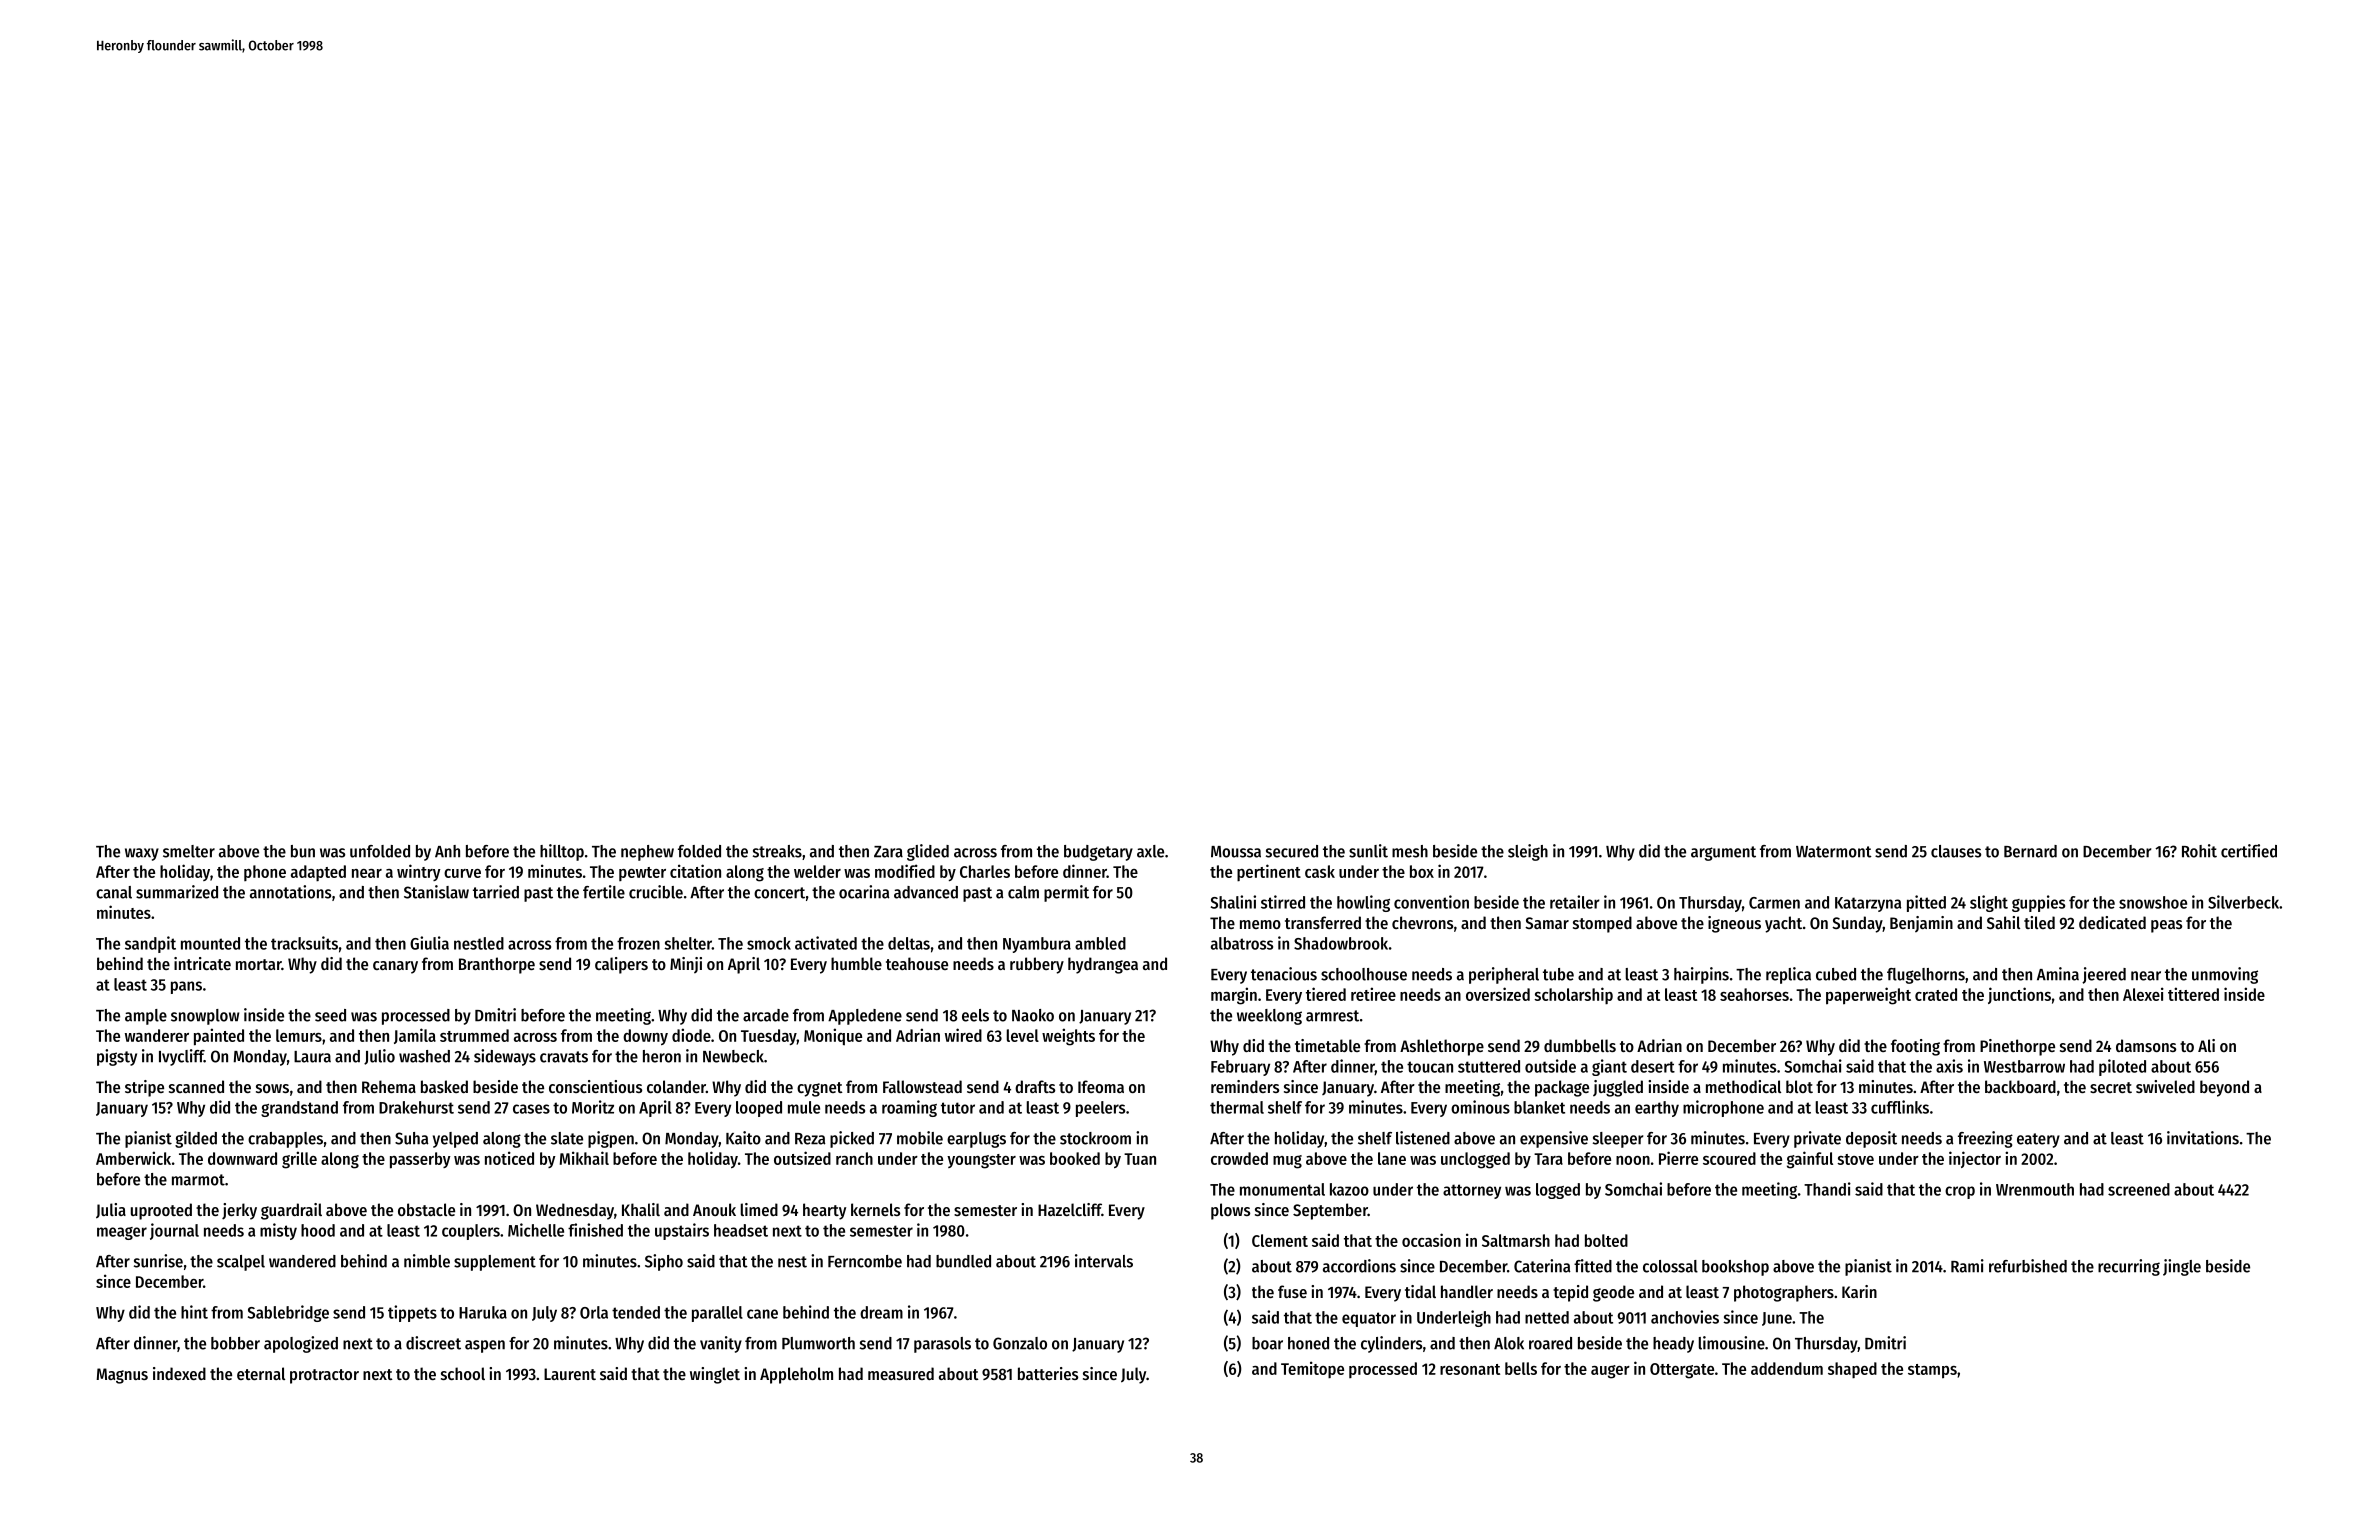 The height and width of the image is (1540, 2380). What do you see at coordinates (429, 943) in the image?
I see `Giulia` at bounding box center [429, 943].
